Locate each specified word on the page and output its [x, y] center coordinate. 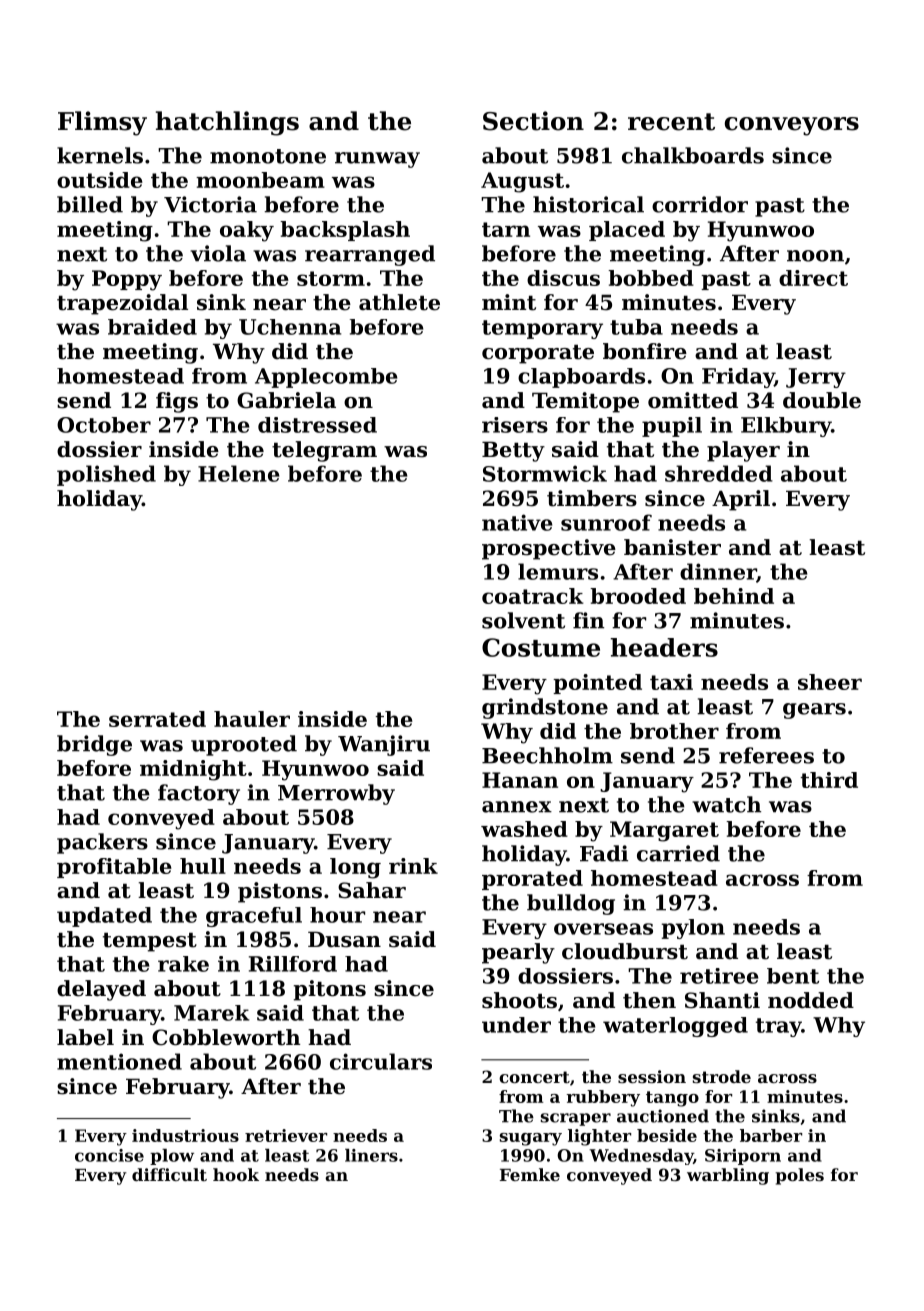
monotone [268, 156]
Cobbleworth [226, 1037]
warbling [728, 1176]
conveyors [792, 126]
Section [533, 121]
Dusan [344, 939]
